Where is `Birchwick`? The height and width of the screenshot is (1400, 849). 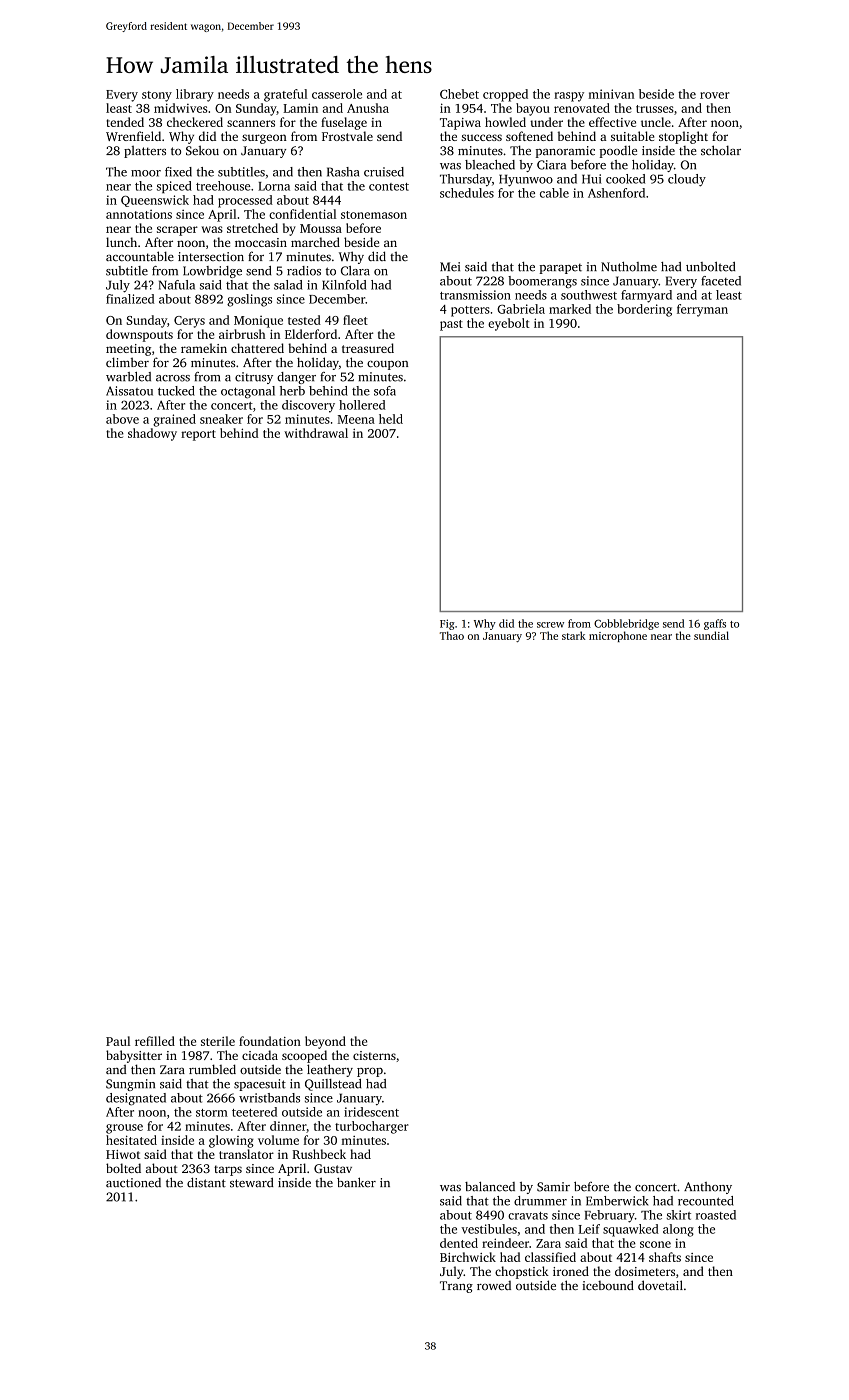 Birchwick is located at coordinates (468, 1257).
